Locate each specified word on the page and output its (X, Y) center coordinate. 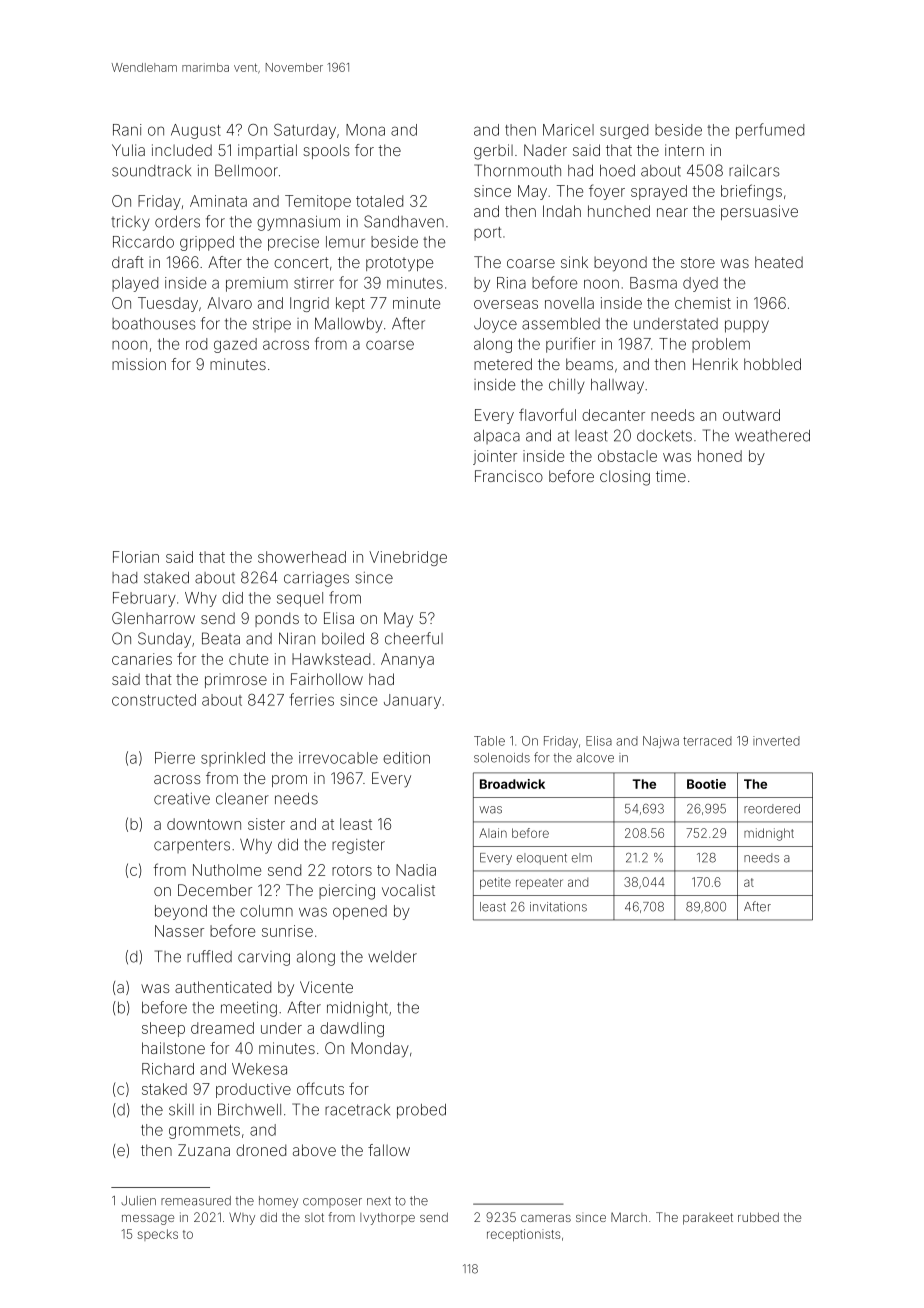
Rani (127, 130)
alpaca (497, 437)
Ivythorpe (387, 1219)
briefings (751, 192)
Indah (562, 211)
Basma (653, 283)
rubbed (758, 1217)
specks (157, 1235)
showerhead (302, 557)
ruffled (209, 956)
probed (421, 1111)
